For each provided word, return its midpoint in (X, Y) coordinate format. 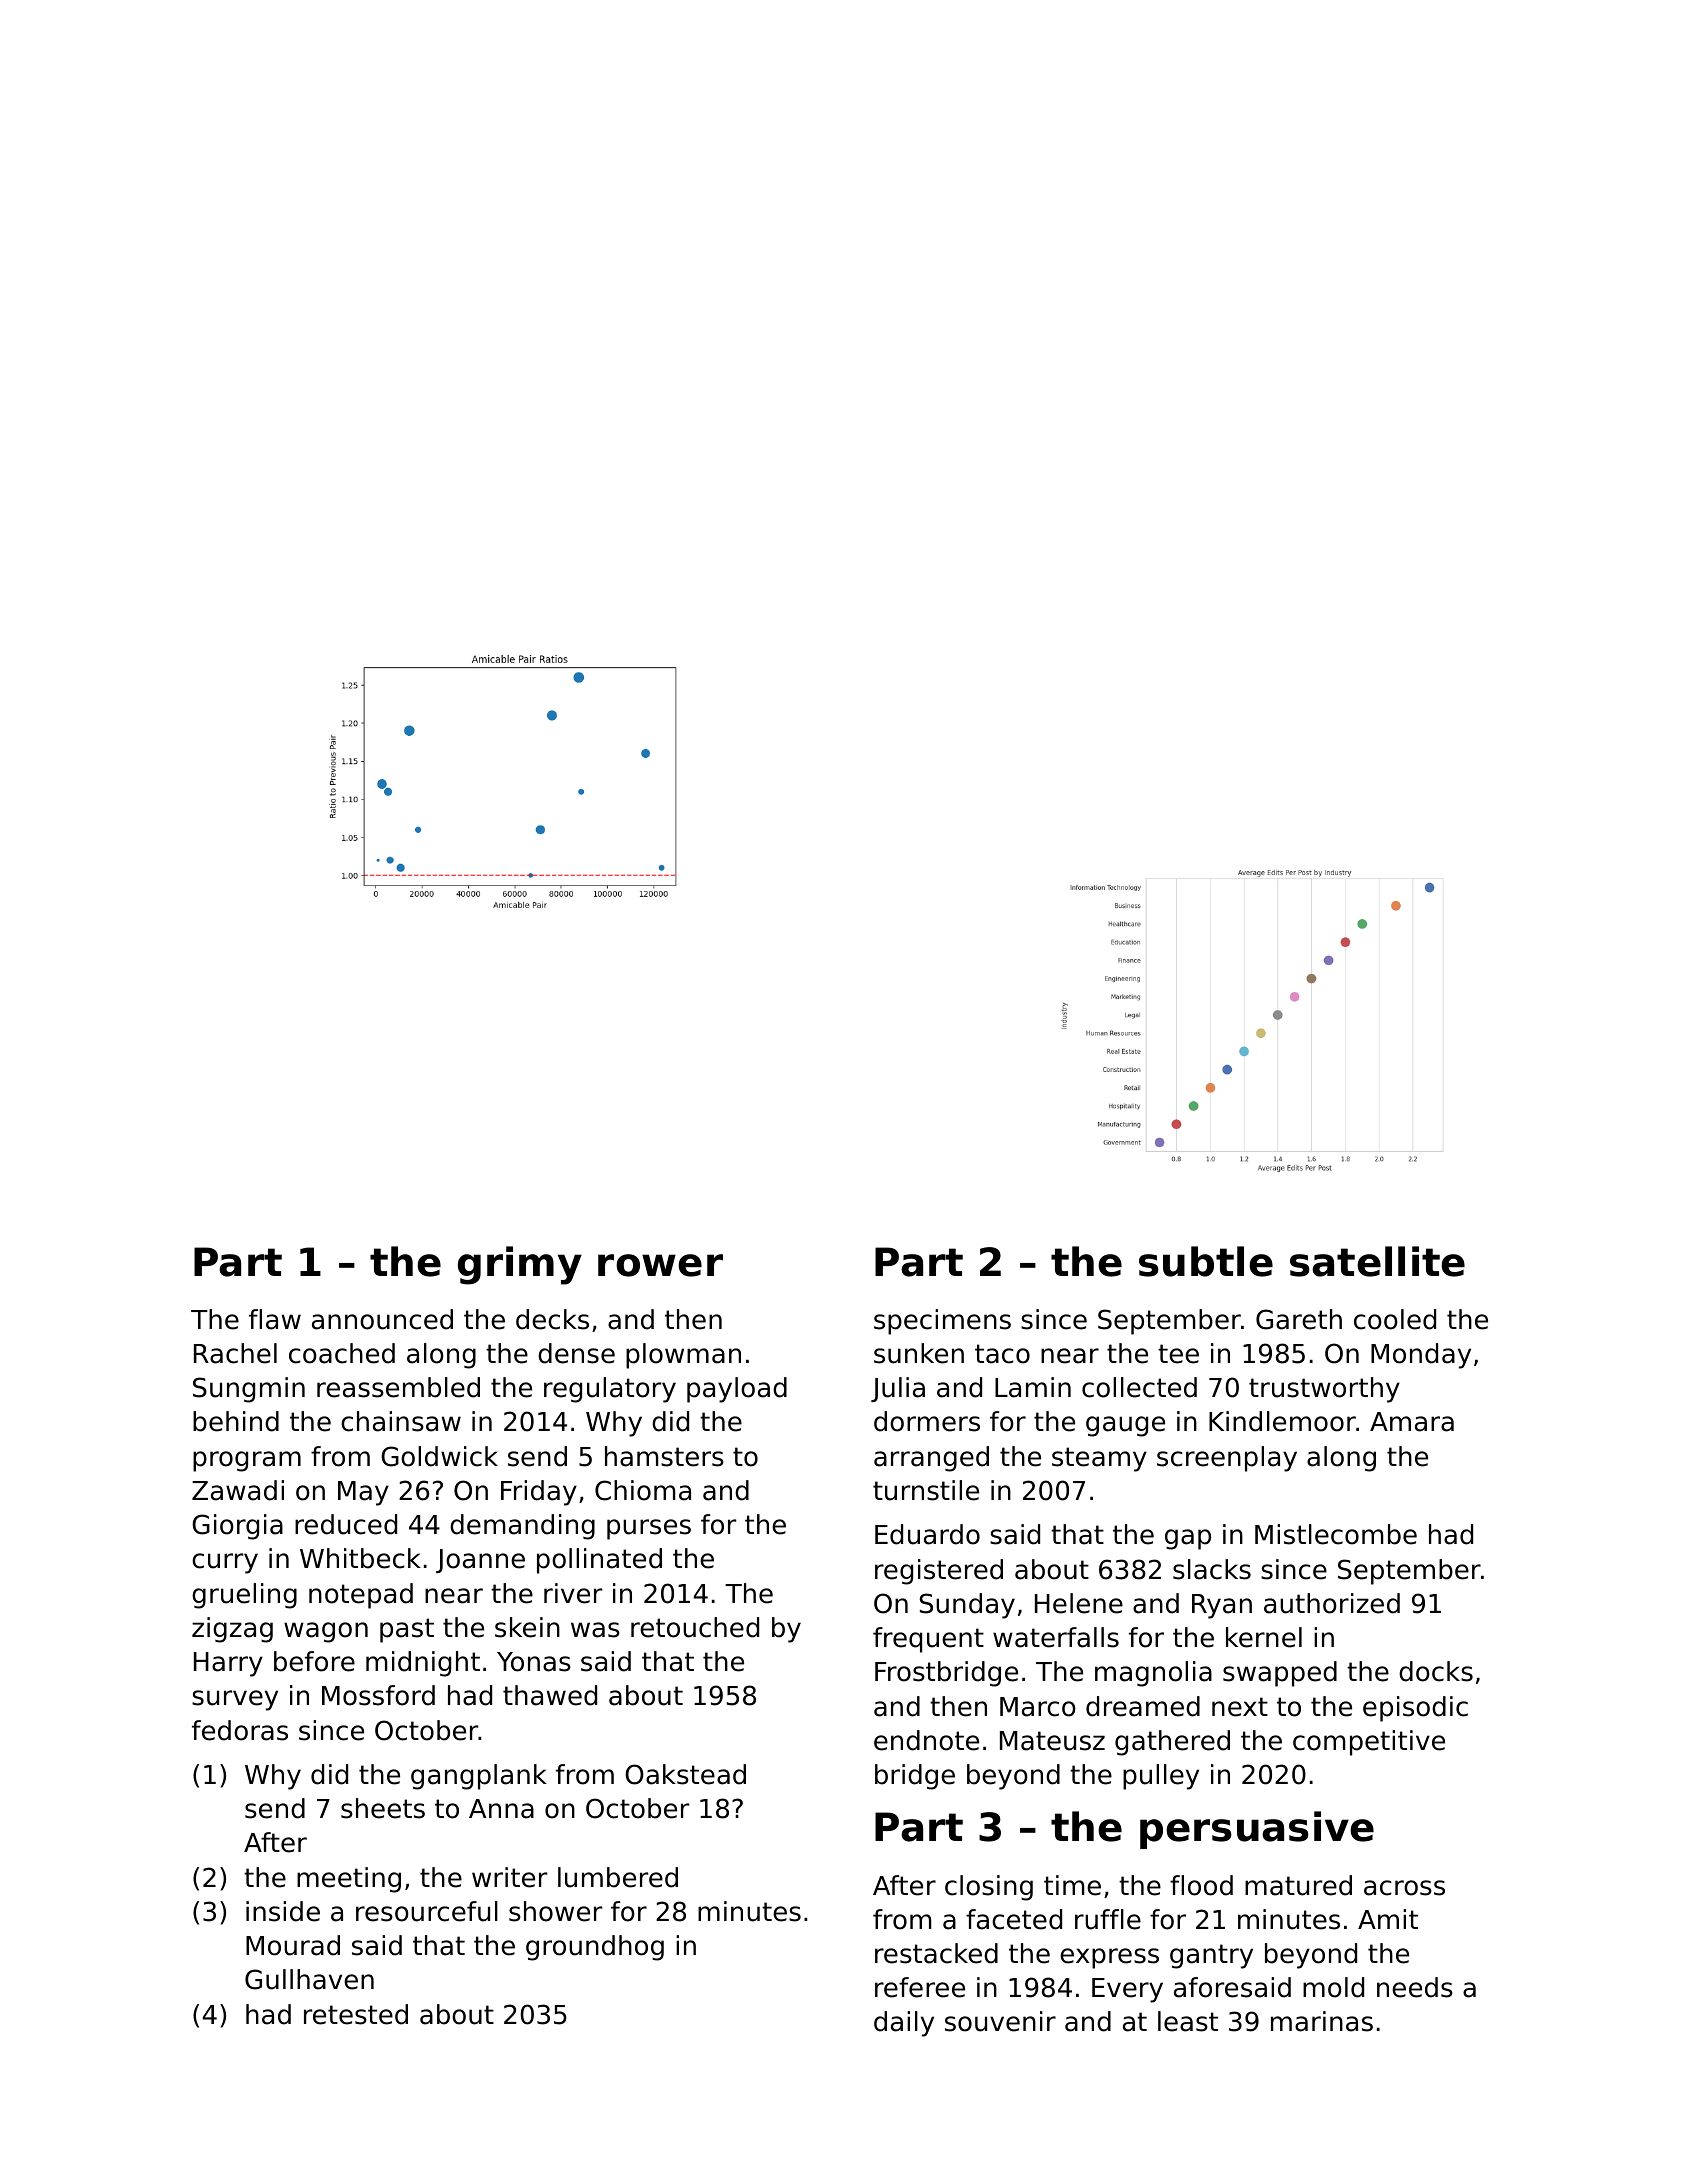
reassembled (398, 1387)
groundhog (595, 1948)
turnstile (926, 1490)
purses (649, 1529)
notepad (361, 1596)
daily (904, 2024)
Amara (1412, 1422)
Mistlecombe (1336, 1534)
